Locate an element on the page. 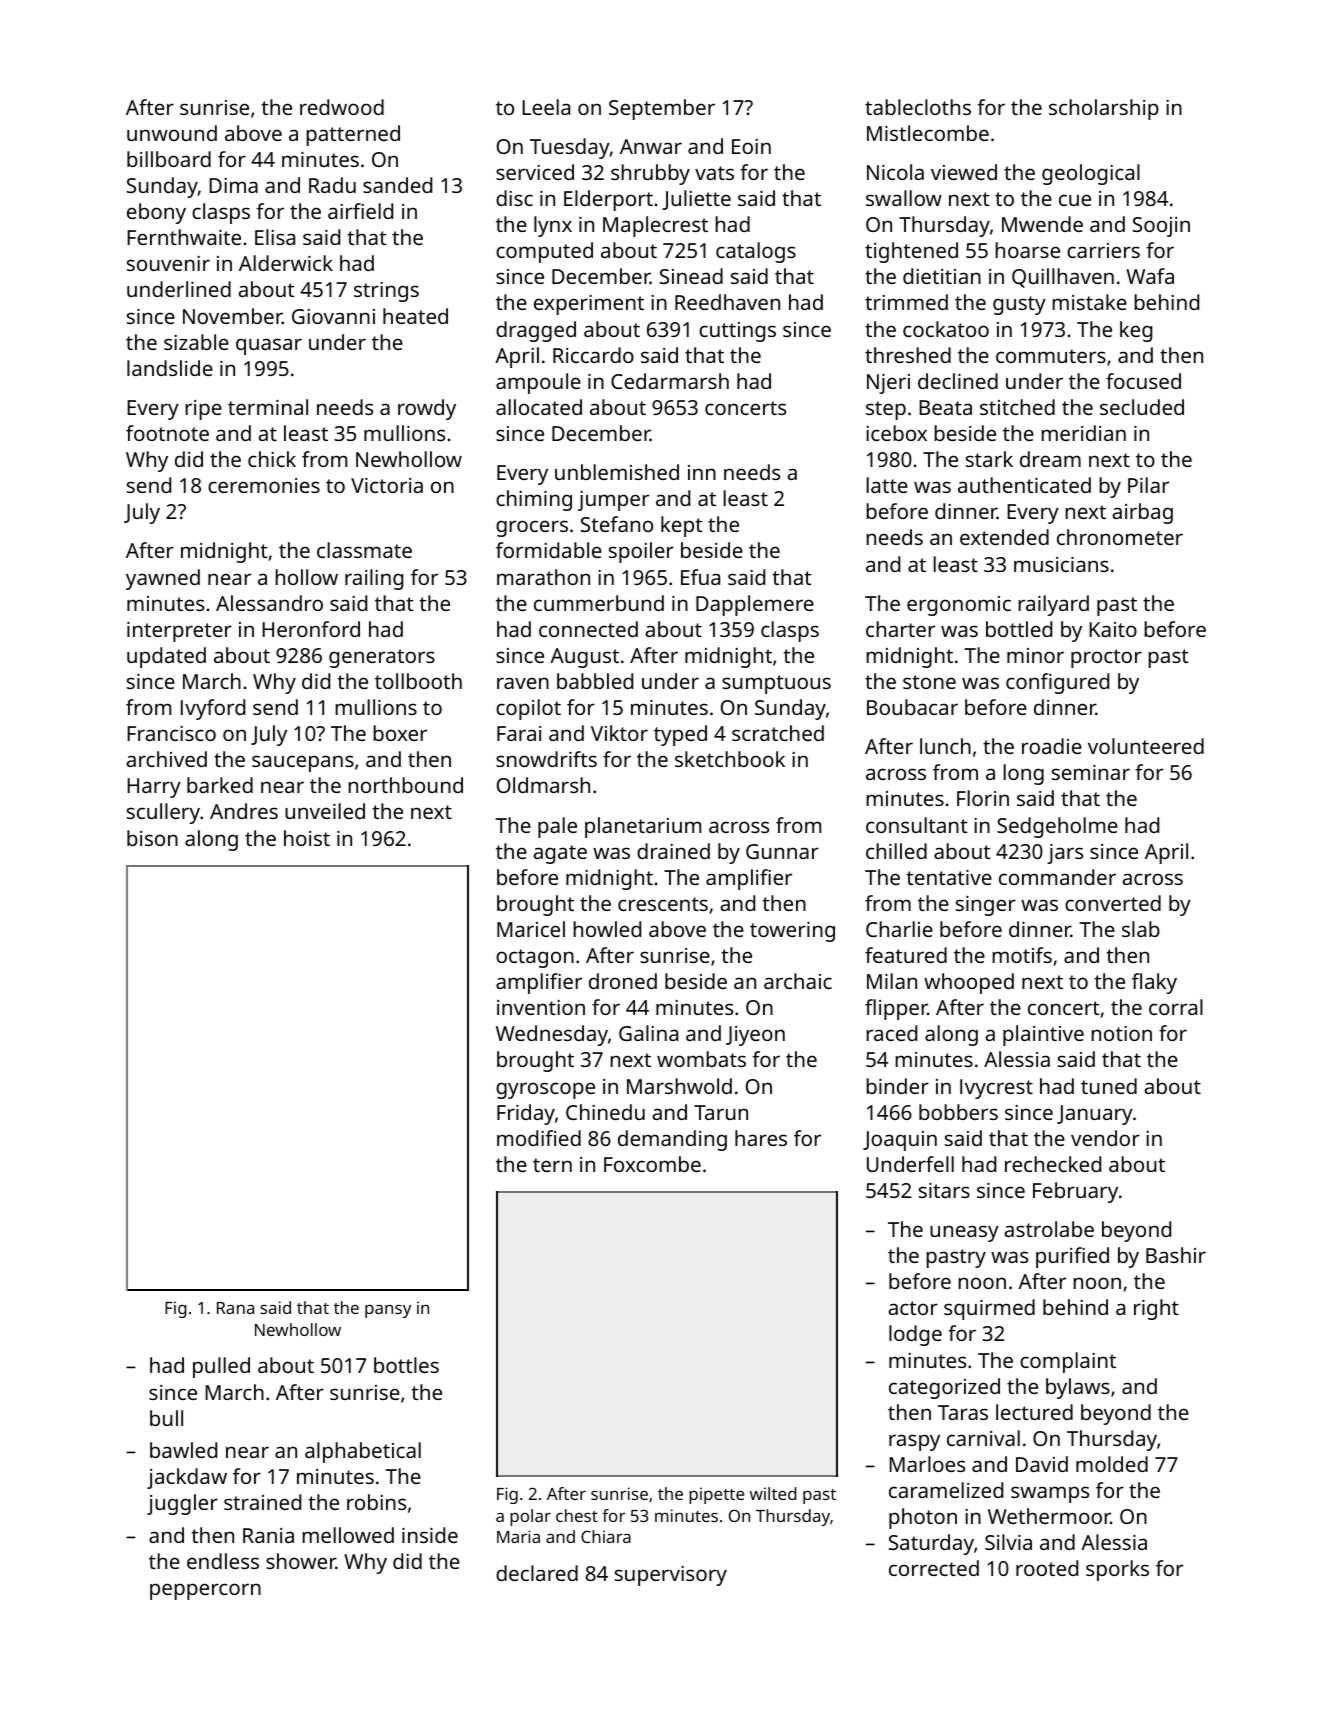  Dapplemere is located at coordinates (755, 605).
